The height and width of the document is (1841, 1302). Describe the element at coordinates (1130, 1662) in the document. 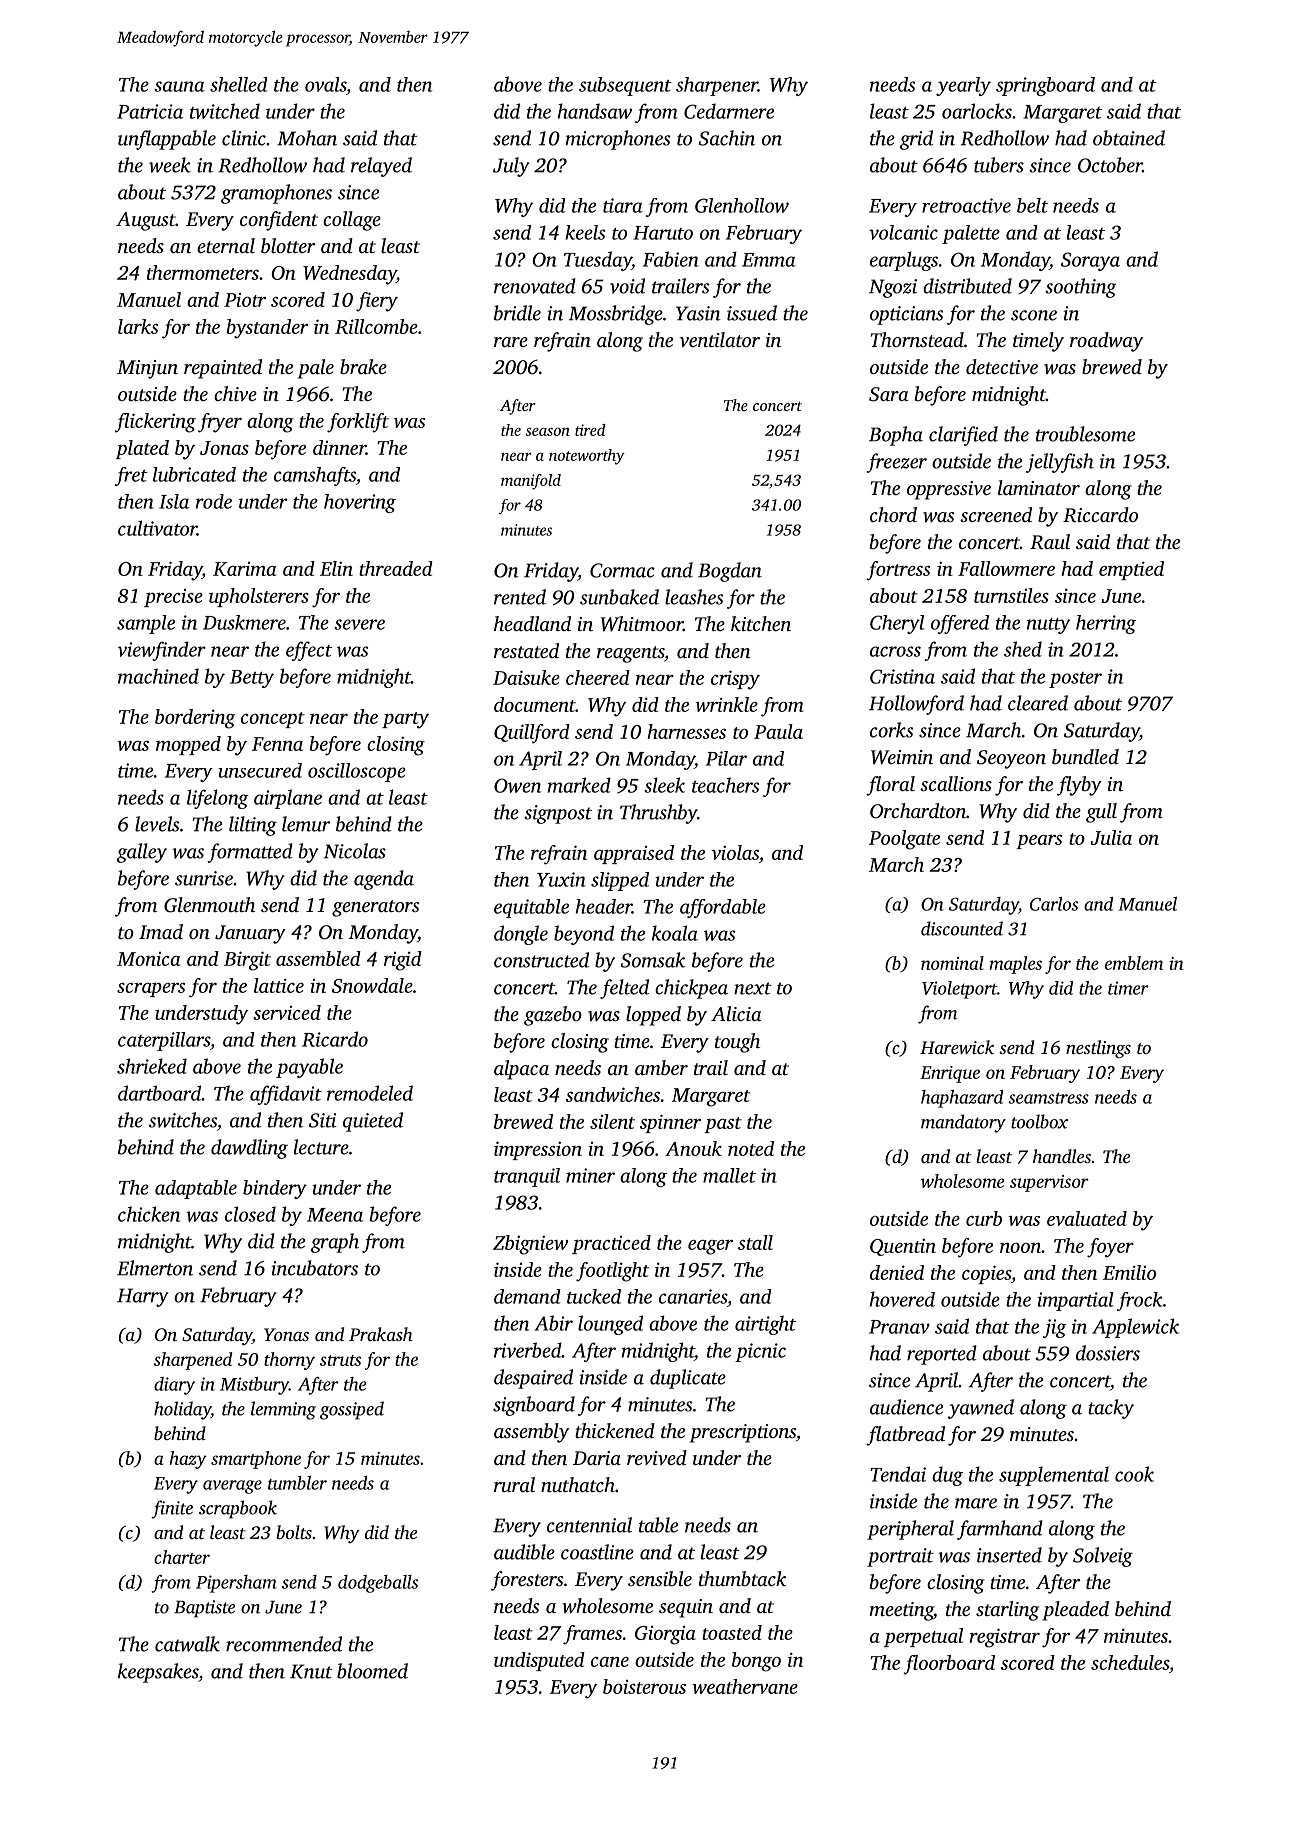

I see `schedules` at that location.
